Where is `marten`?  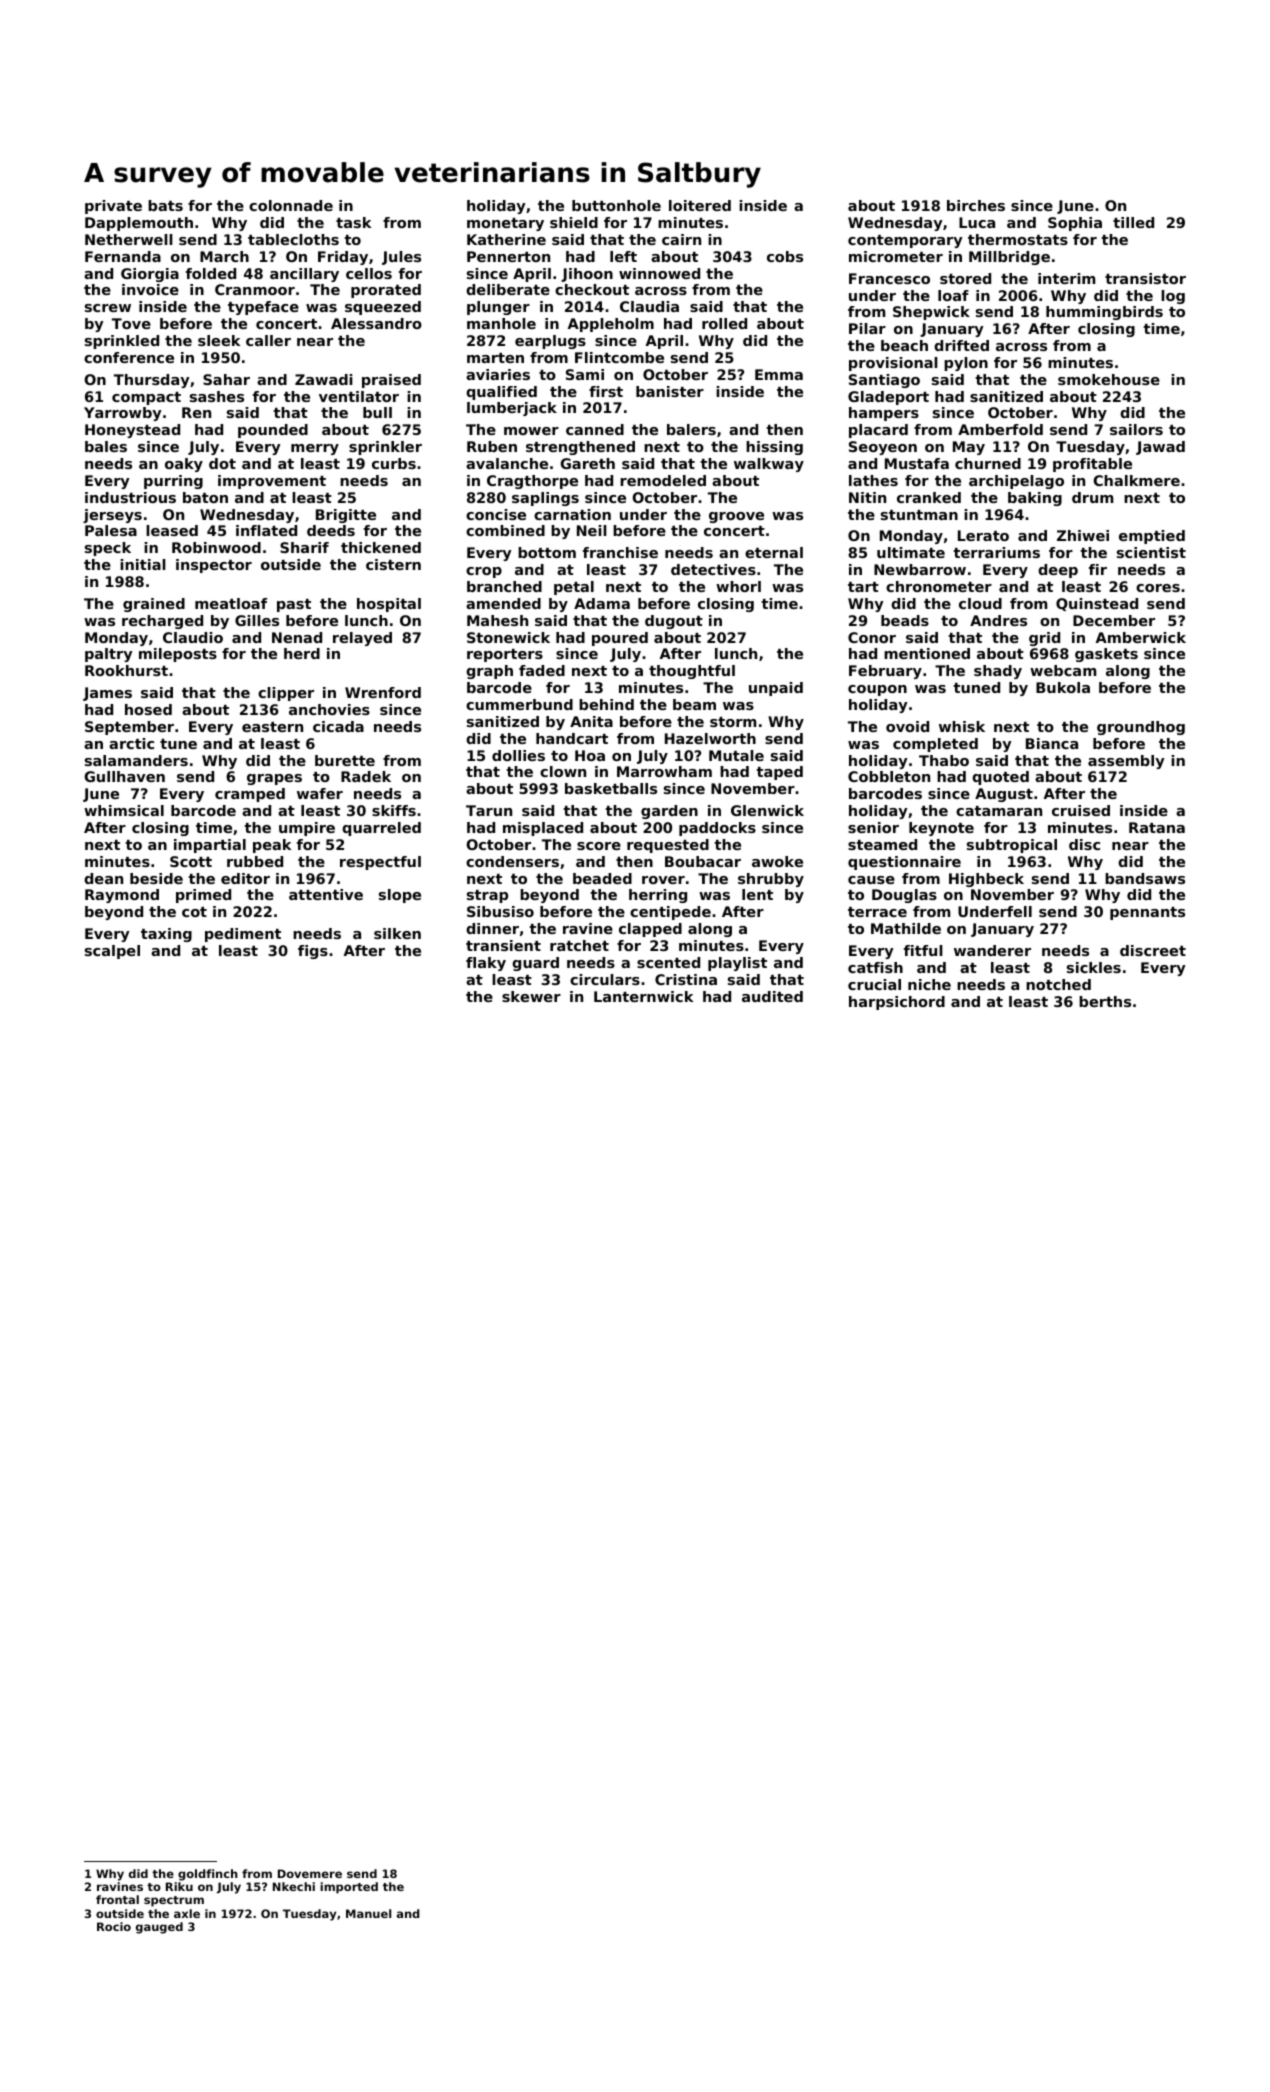 marten is located at coordinates (495, 358).
